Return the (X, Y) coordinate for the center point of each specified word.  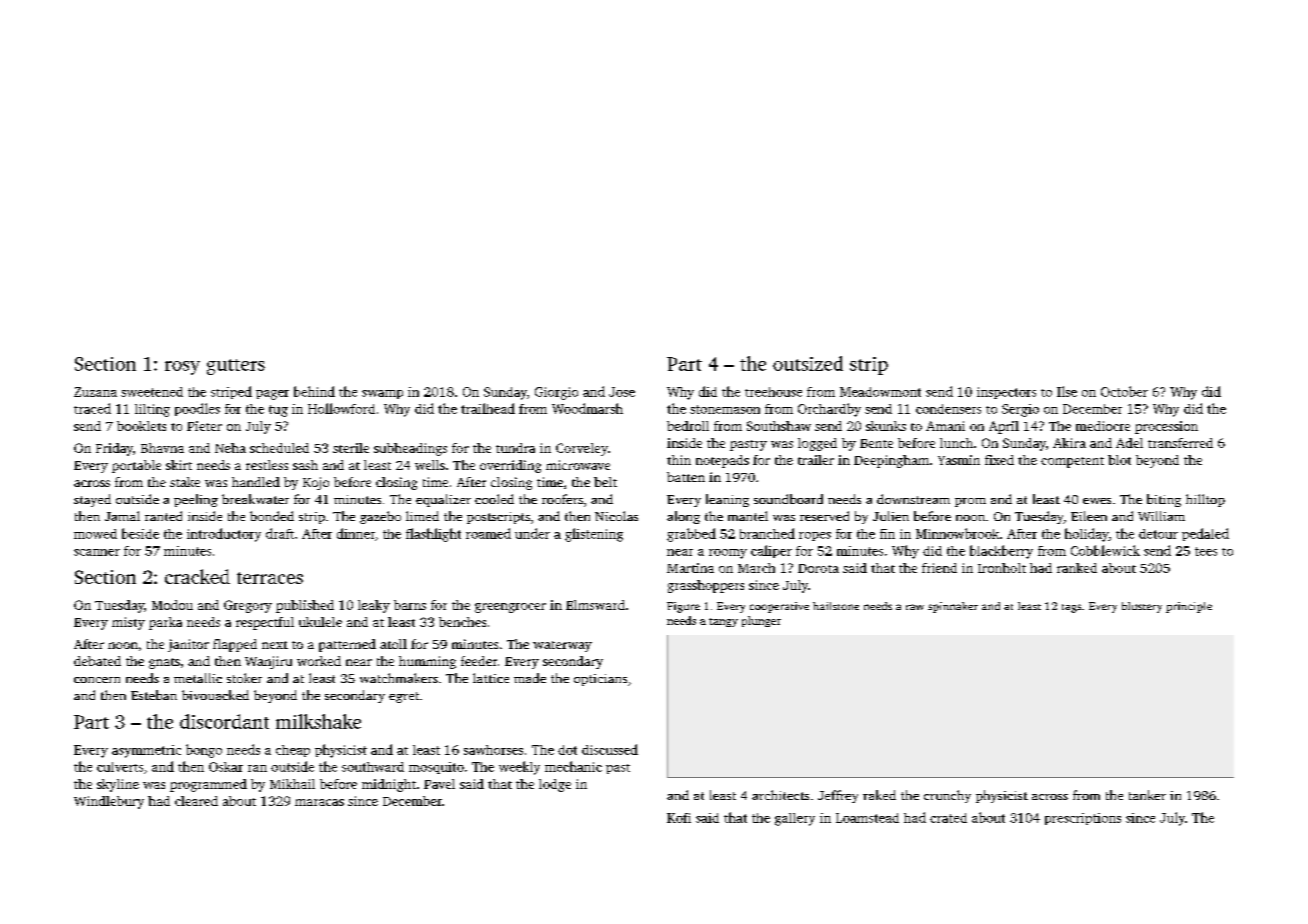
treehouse (773, 392)
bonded (272, 516)
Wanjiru (268, 662)
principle (1189, 607)
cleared (196, 801)
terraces (270, 578)
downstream (913, 499)
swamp (382, 394)
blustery (1142, 607)
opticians (600, 680)
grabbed (691, 535)
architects (780, 795)
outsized (808, 363)
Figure (683, 607)
